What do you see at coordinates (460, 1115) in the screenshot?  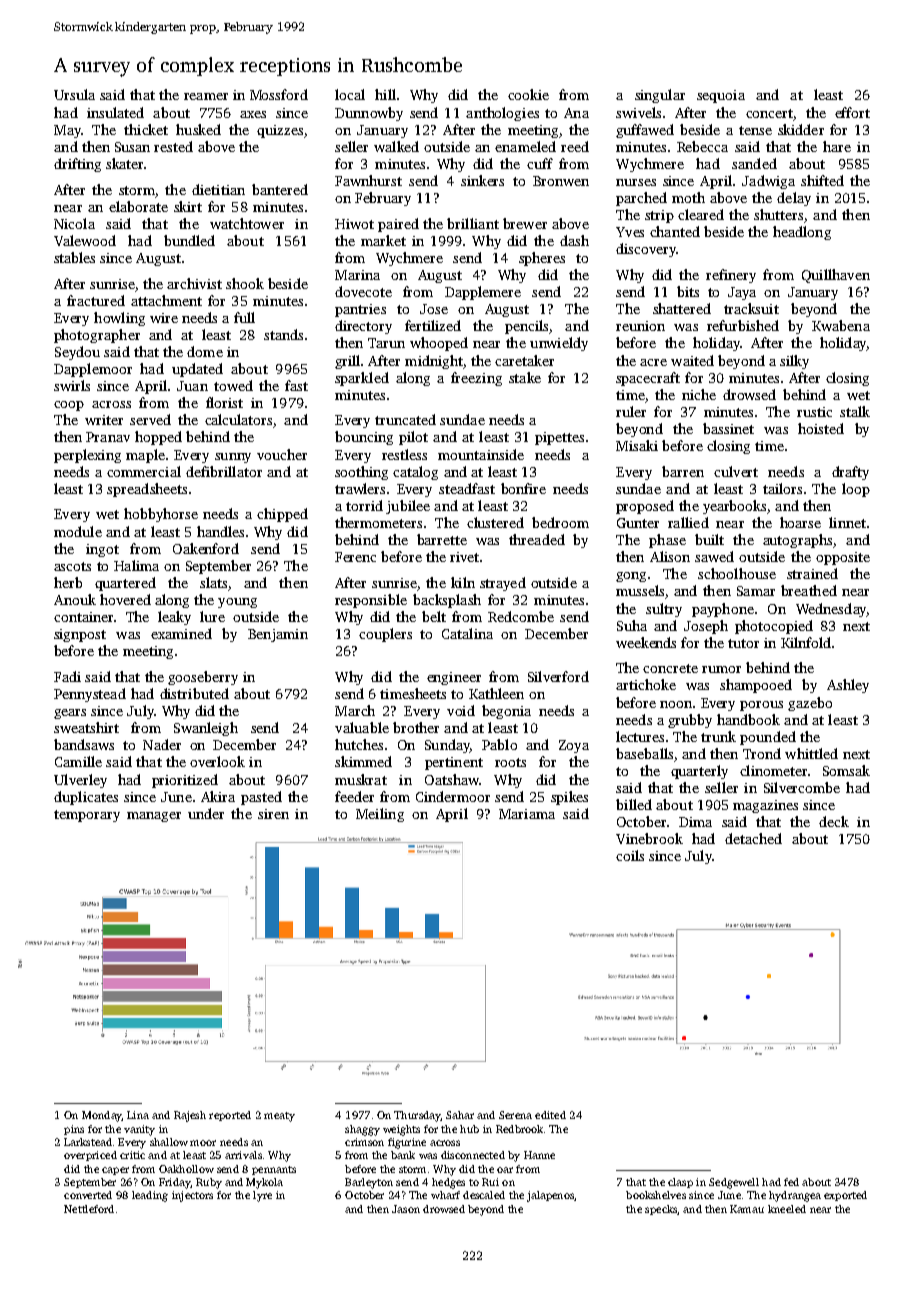 I see `Sahar` at bounding box center [460, 1115].
